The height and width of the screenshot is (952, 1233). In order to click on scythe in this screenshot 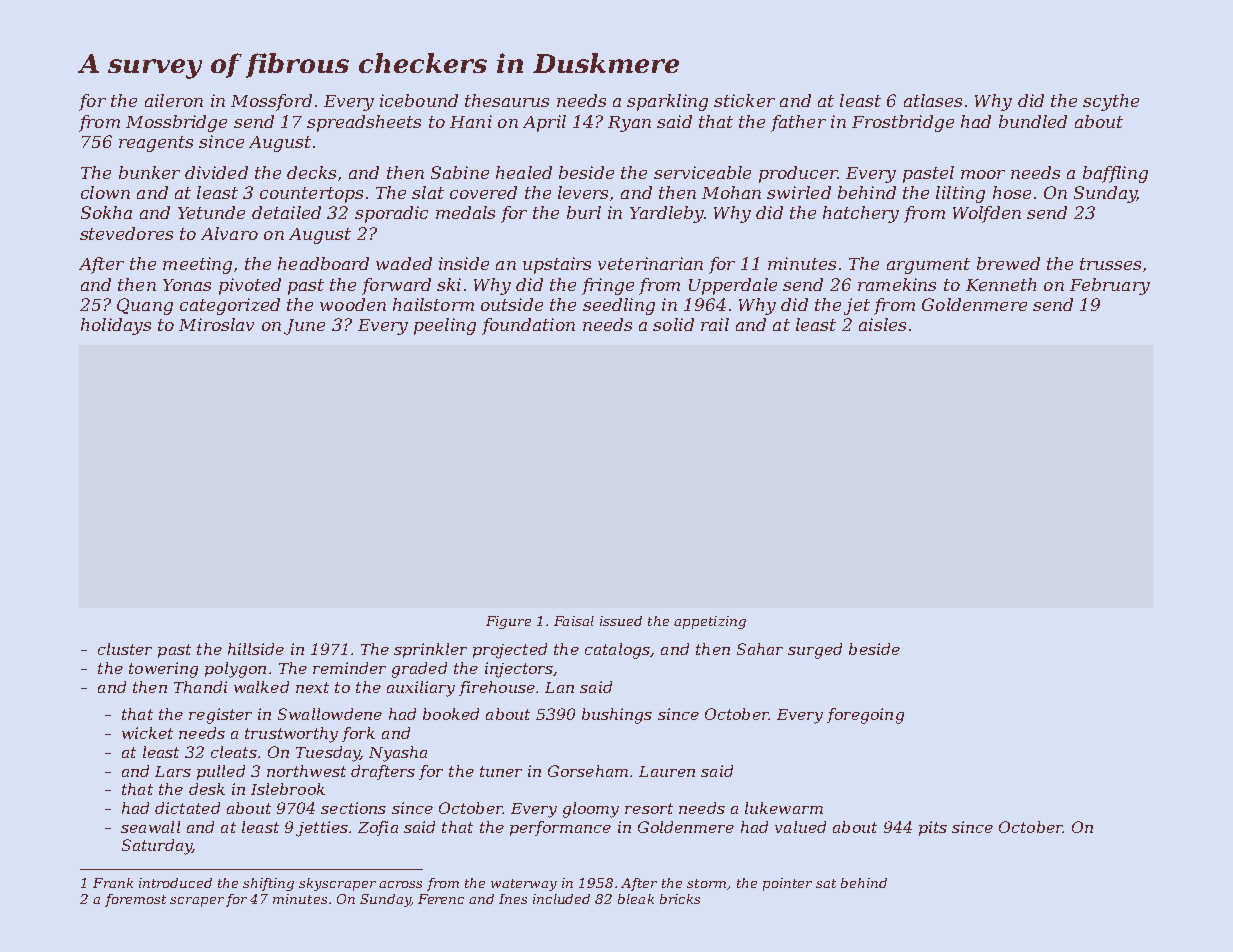, I will do `click(1111, 102)`.
